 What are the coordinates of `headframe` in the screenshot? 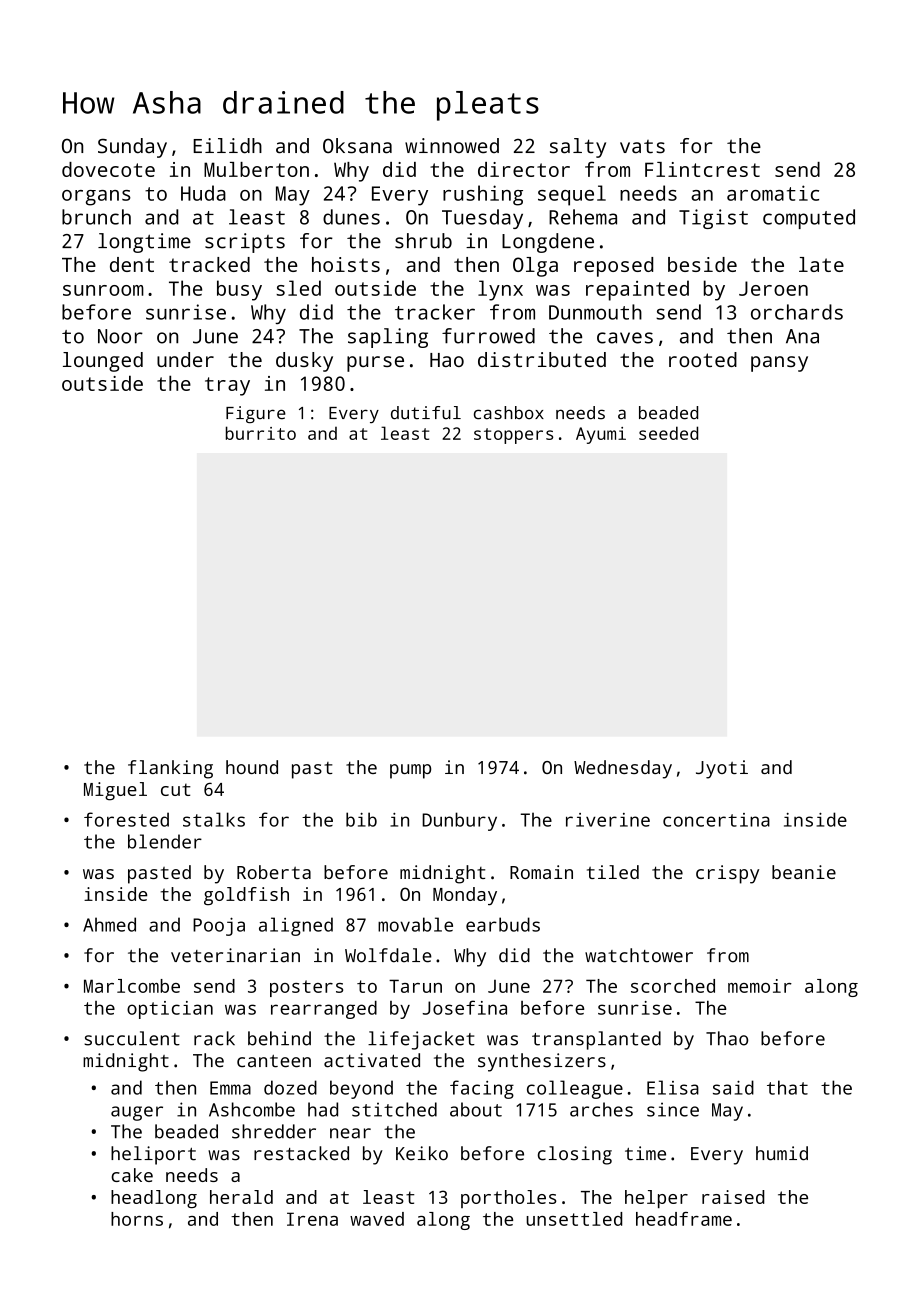 It's located at (684, 1219).
